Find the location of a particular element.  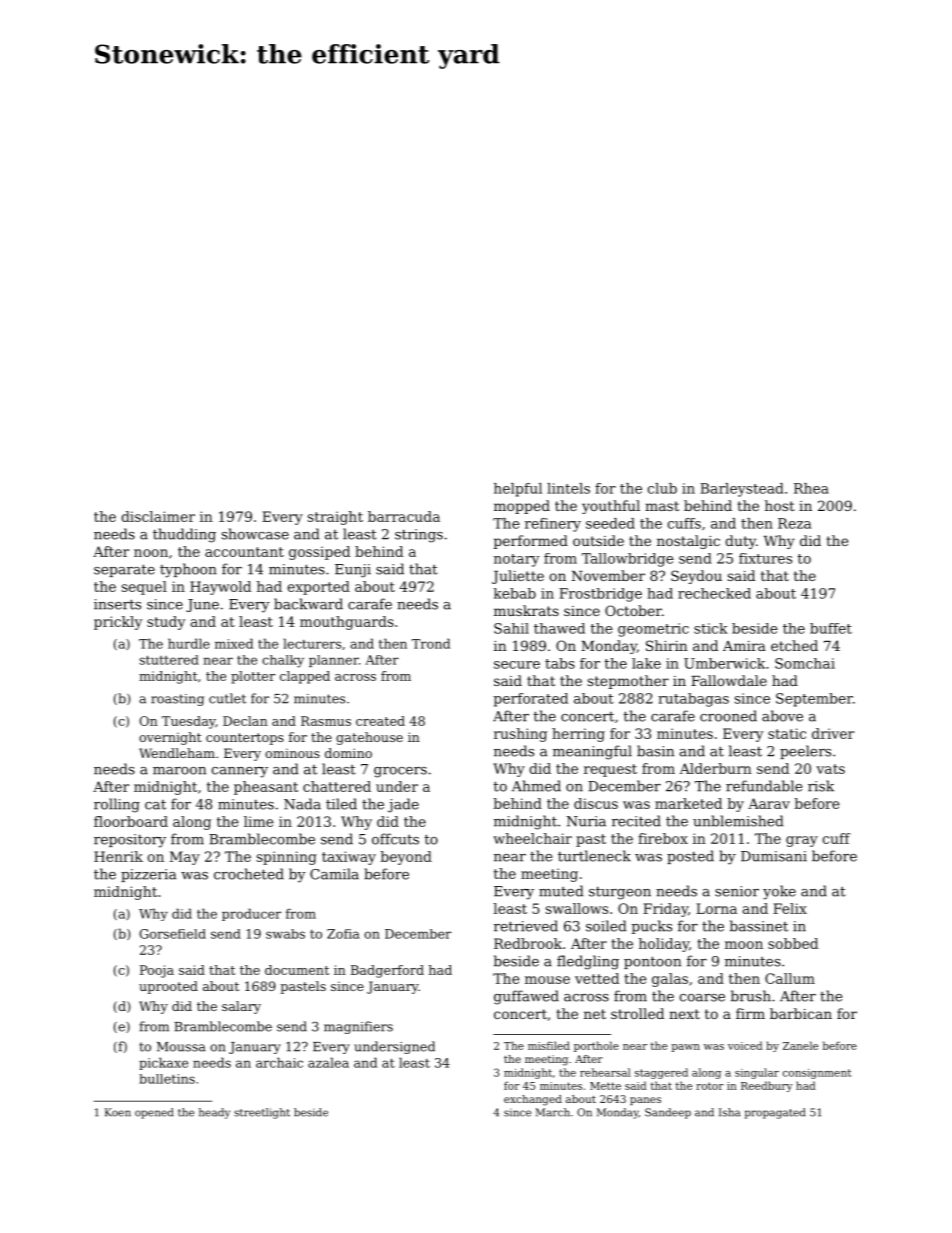

thudding is located at coordinates (184, 535).
